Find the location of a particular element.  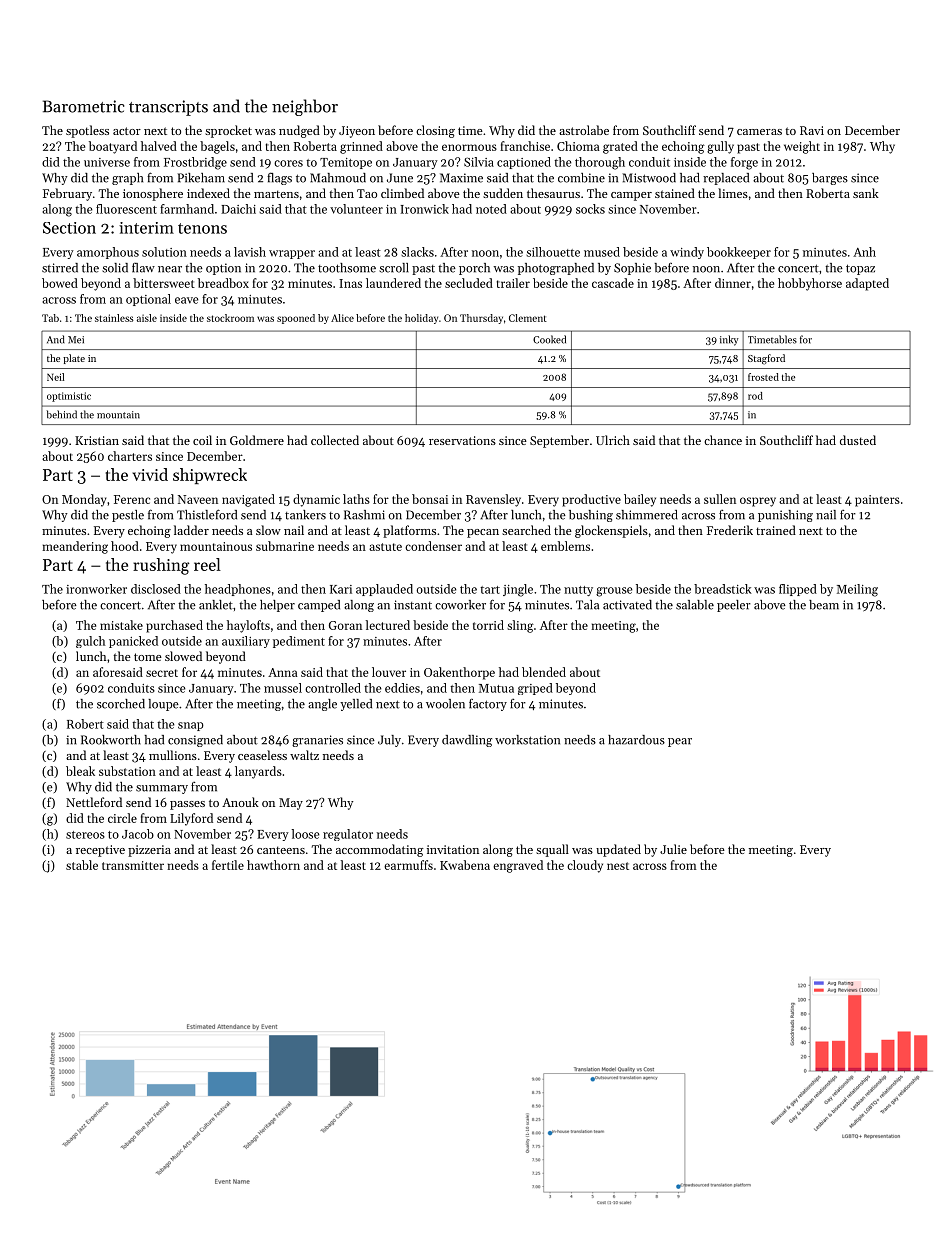

nest is located at coordinates (618, 866).
